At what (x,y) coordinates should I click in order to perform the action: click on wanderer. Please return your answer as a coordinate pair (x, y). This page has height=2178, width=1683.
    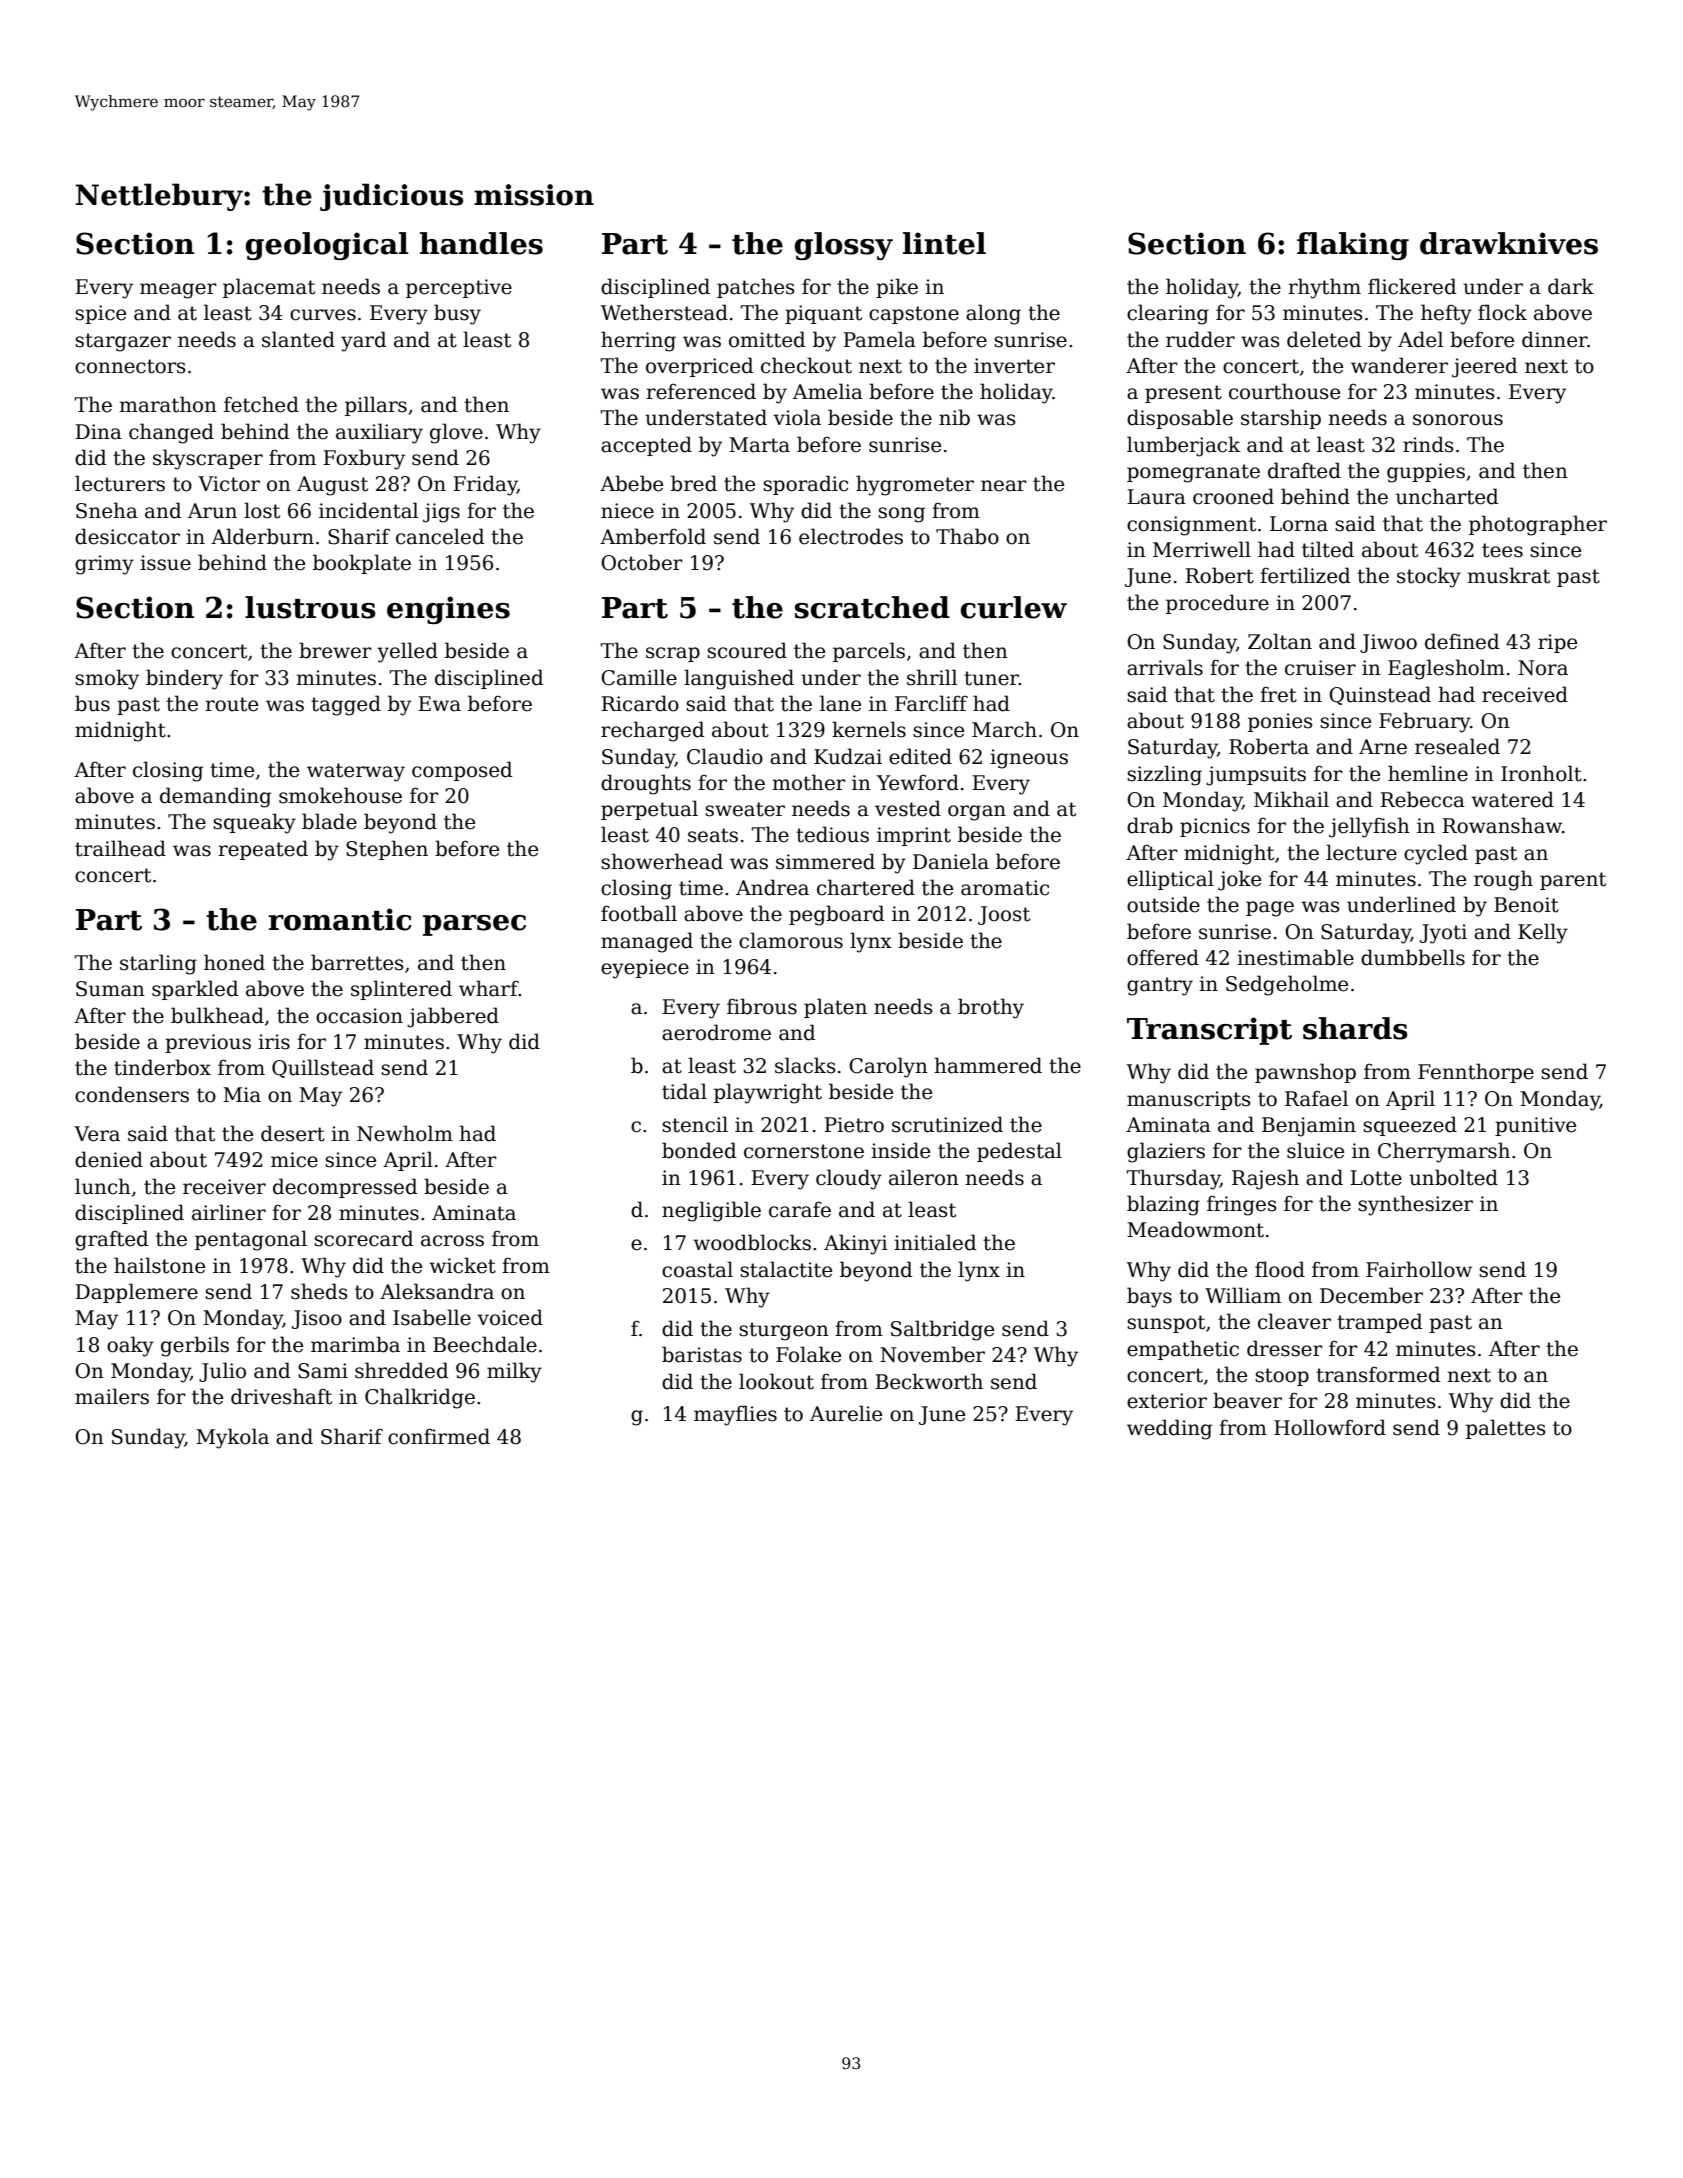
    Looking at the image, I should click on (1399, 365).
